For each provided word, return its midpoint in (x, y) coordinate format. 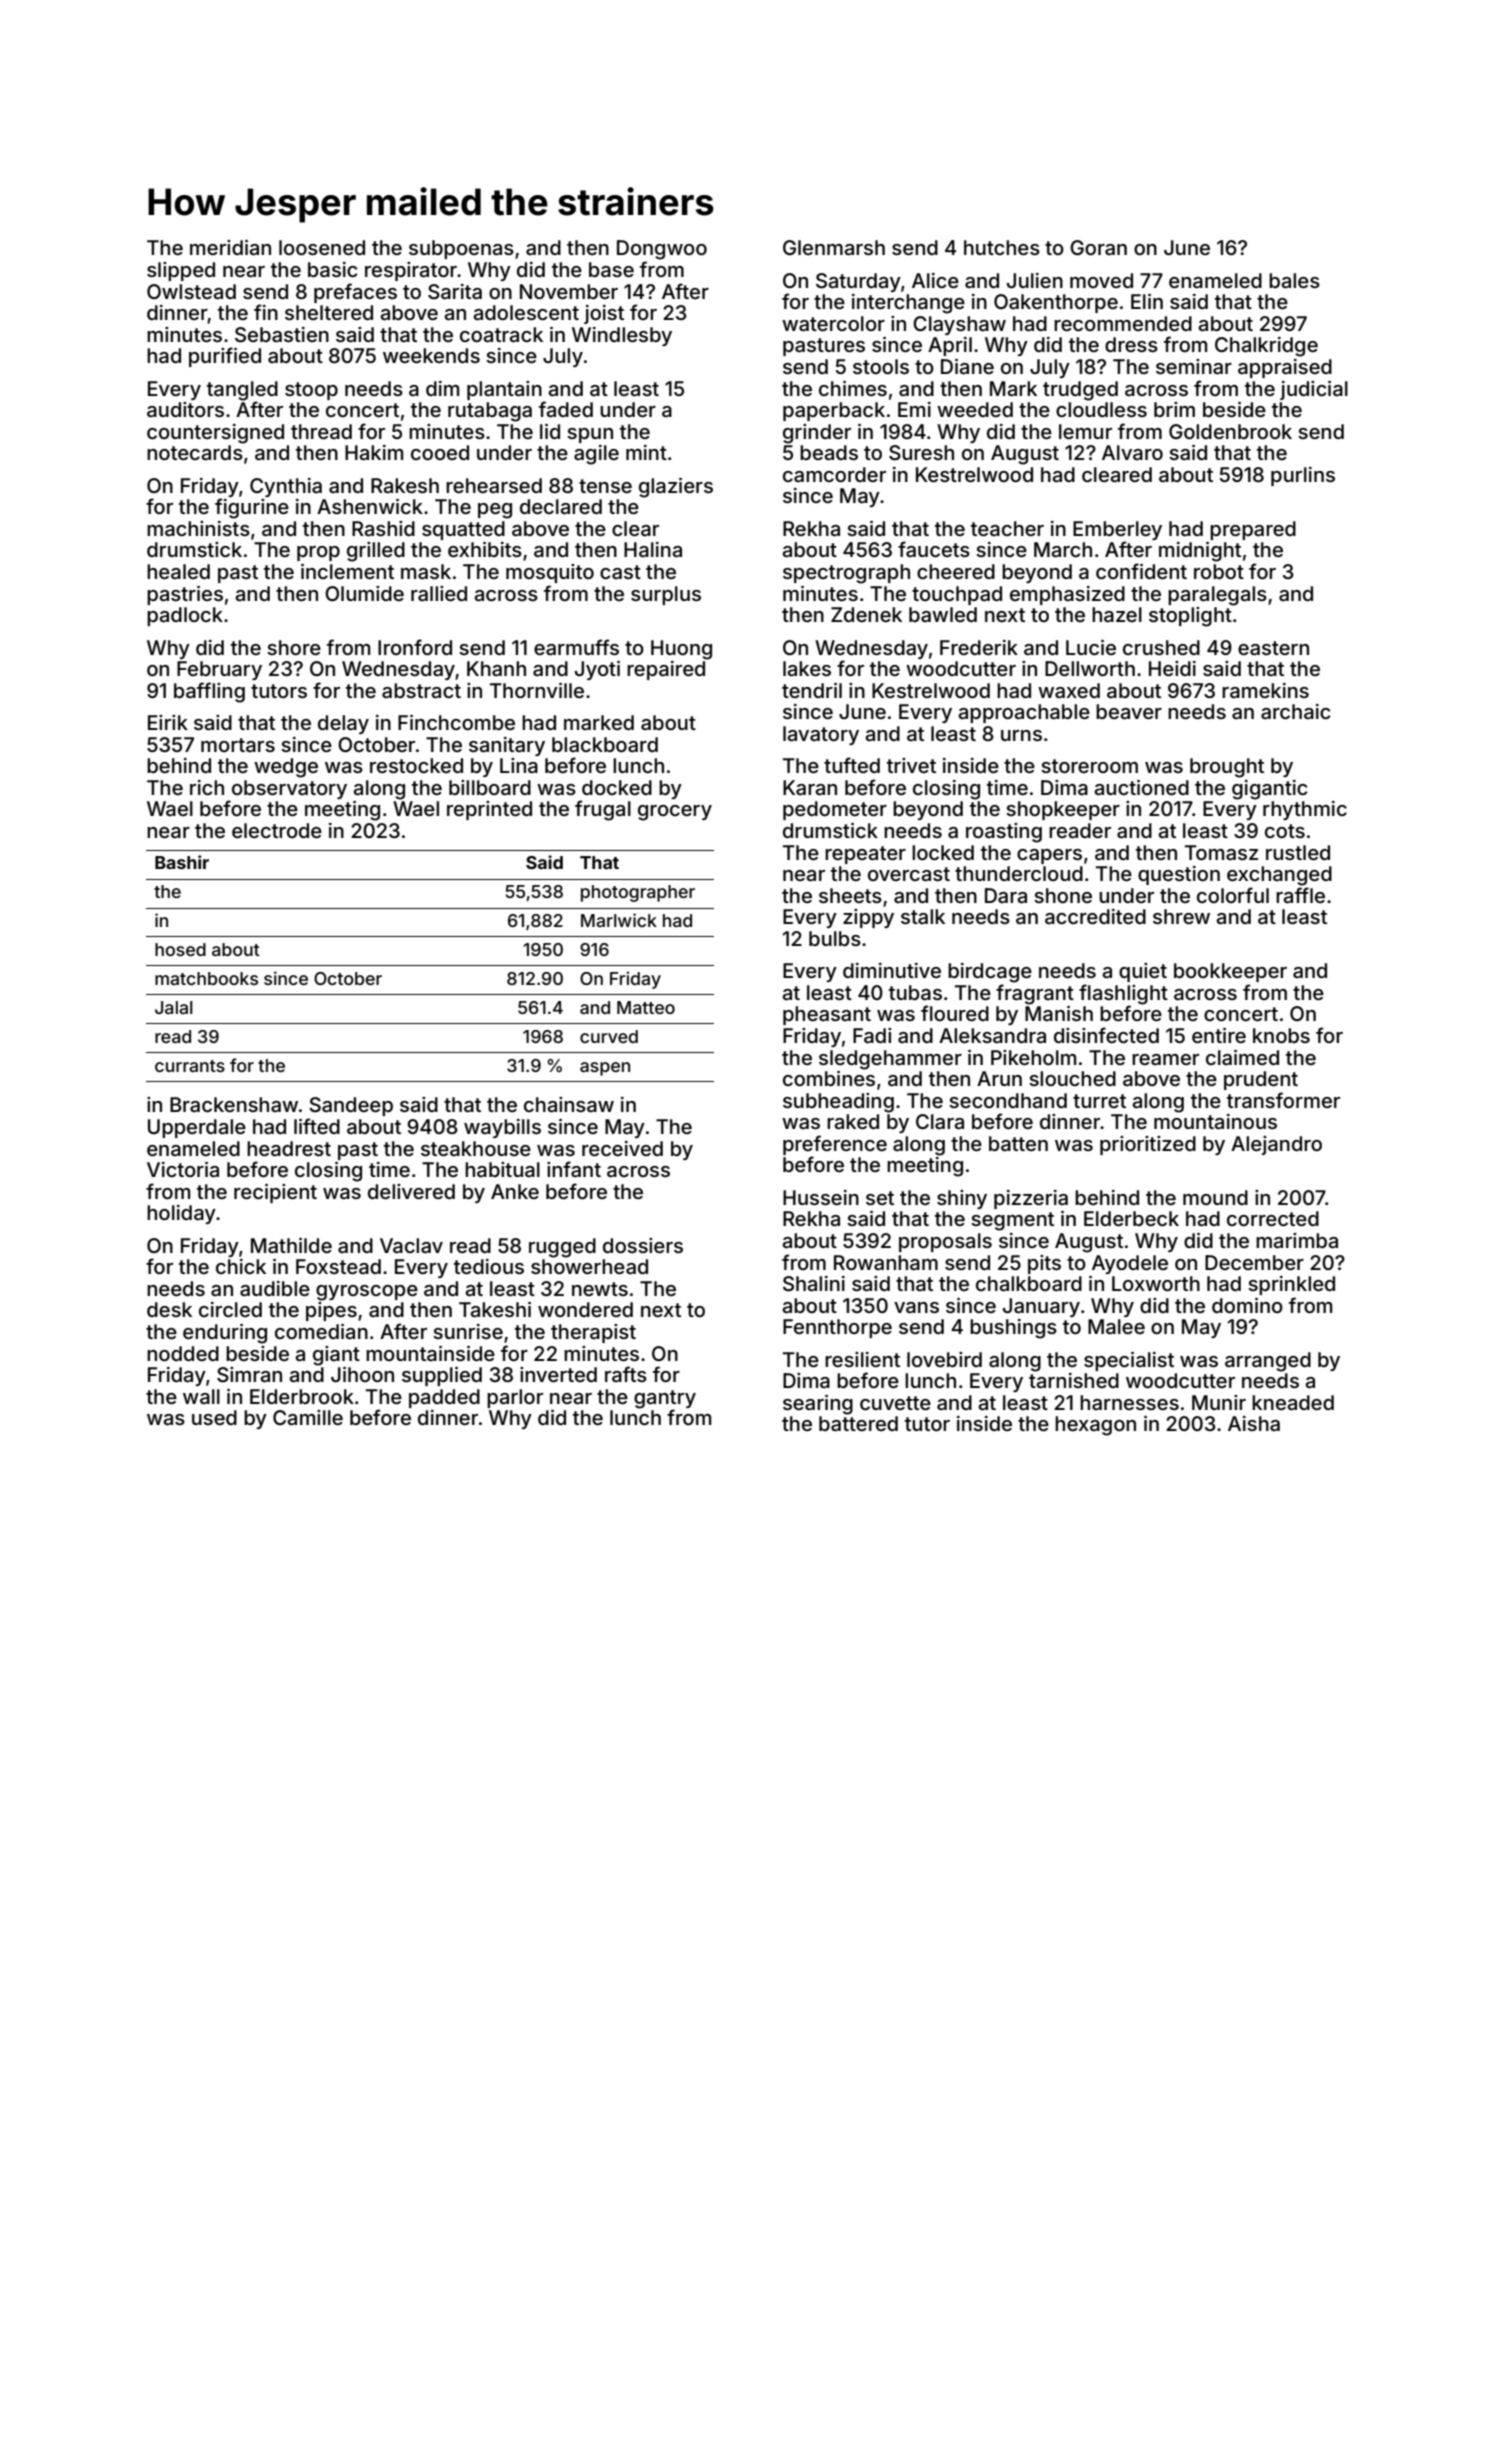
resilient (862, 1359)
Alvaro (1132, 452)
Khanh (496, 668)
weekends (431, 355)
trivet (911, 765)
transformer (1283, 1100)
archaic (1296, 711)
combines (829, 1078)
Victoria (183, 1169)
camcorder (834, 474)
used (214, 1417)
